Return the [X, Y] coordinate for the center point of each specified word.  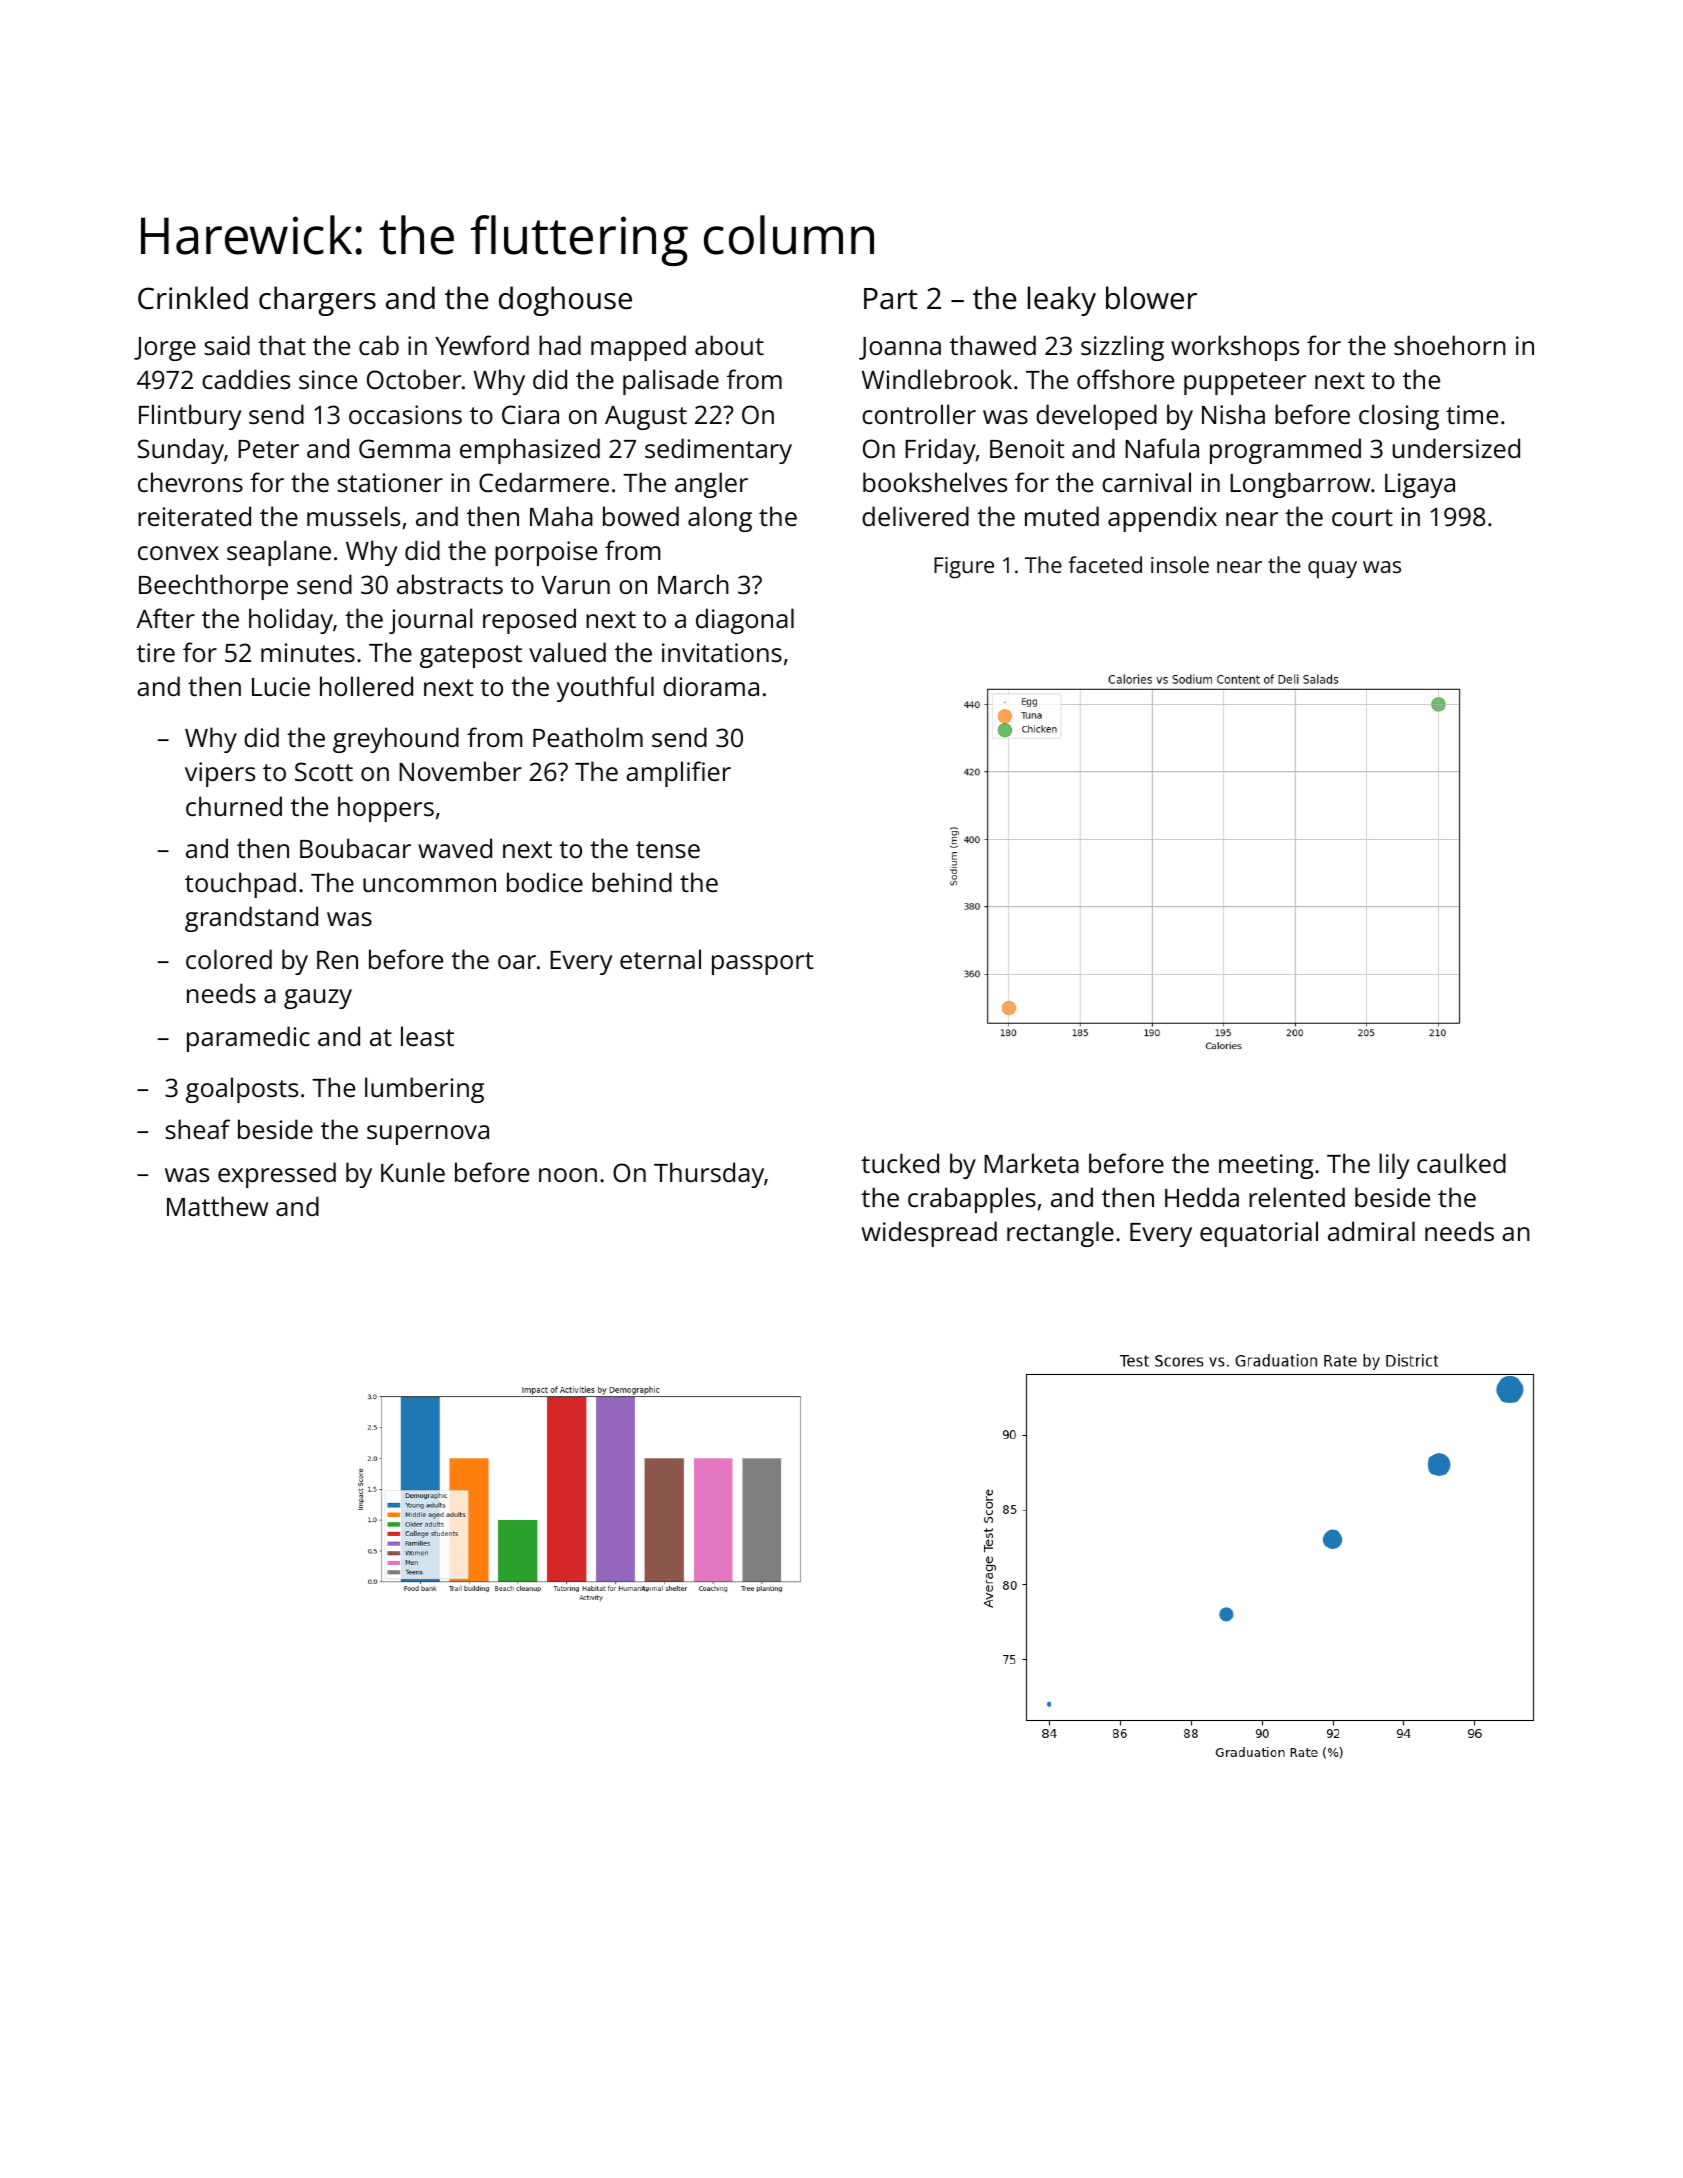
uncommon [429, 885]
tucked [900, 1163]
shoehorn [1450, 345]
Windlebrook [937, 379]
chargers [317, 301]
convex [178, 553]
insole [1180, 564]
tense [668, 849]
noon [568, 1175]
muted [1062, 516]
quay [1332, 569]
